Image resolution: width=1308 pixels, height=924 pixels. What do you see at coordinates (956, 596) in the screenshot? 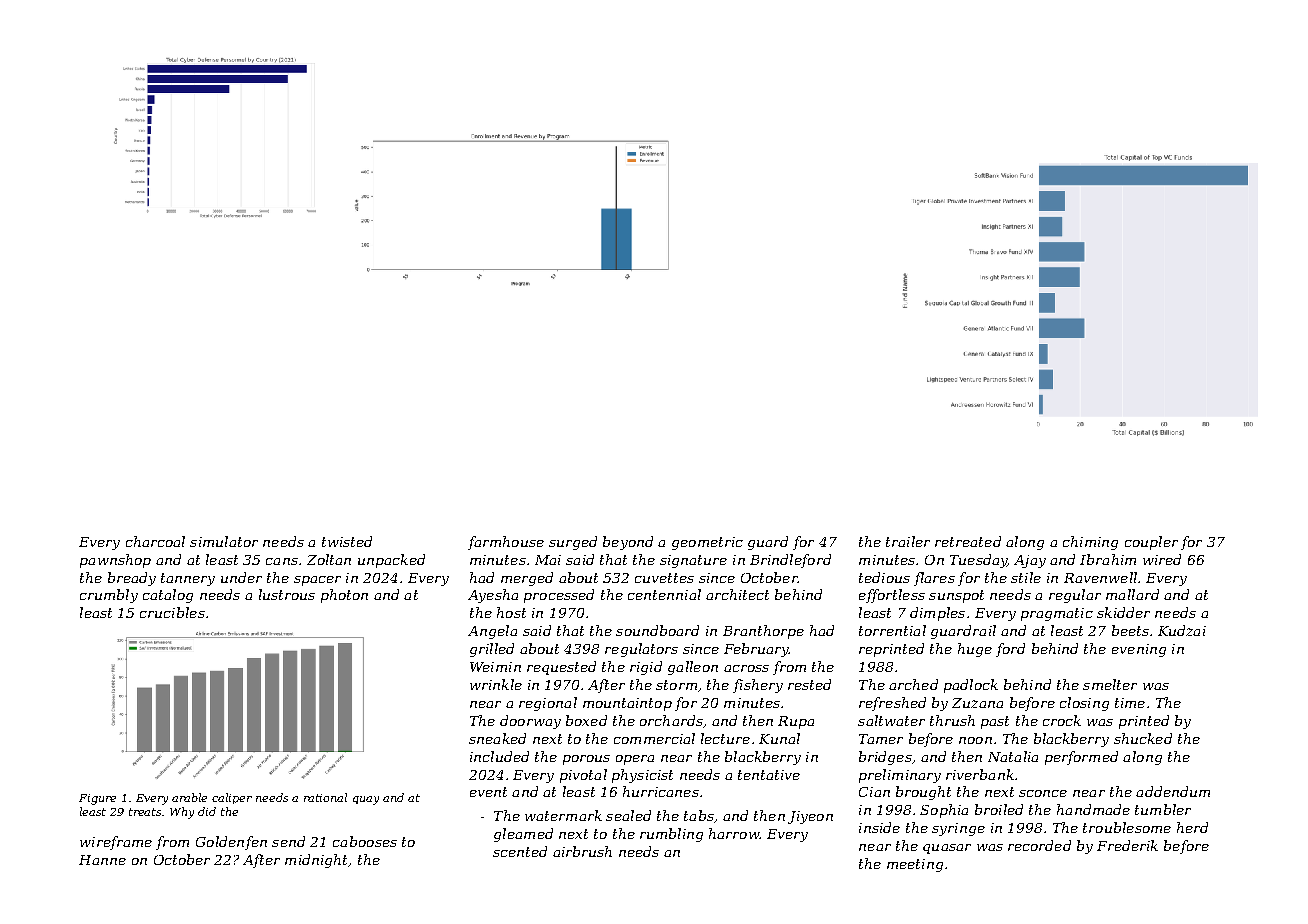
I see `sunspot` at bounding box center [956, 596].
